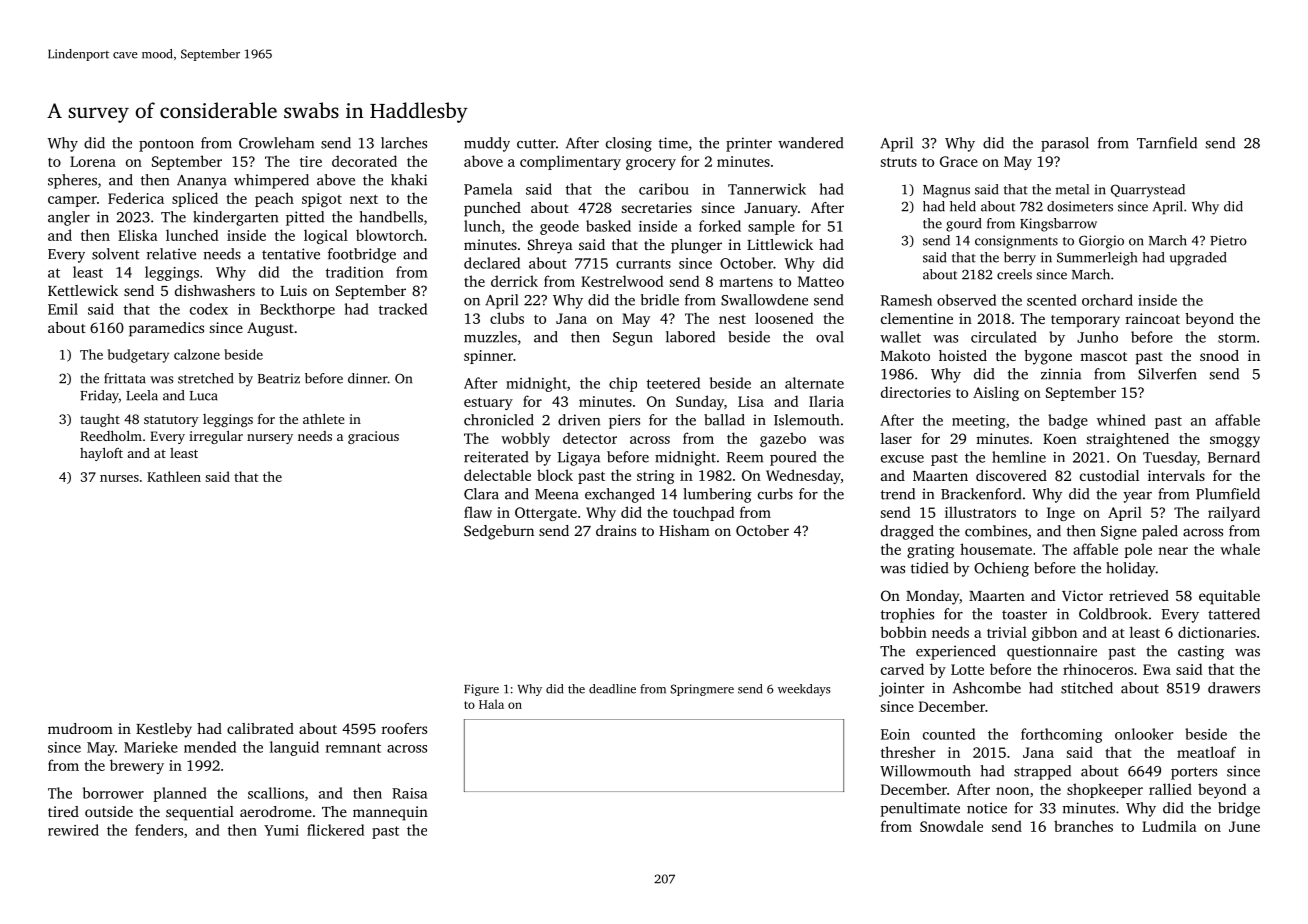 This screenshot has height=924, width=1308. Describe the element at coordinates (612, 689) in the screenshot. I see `deadline` at that location.
